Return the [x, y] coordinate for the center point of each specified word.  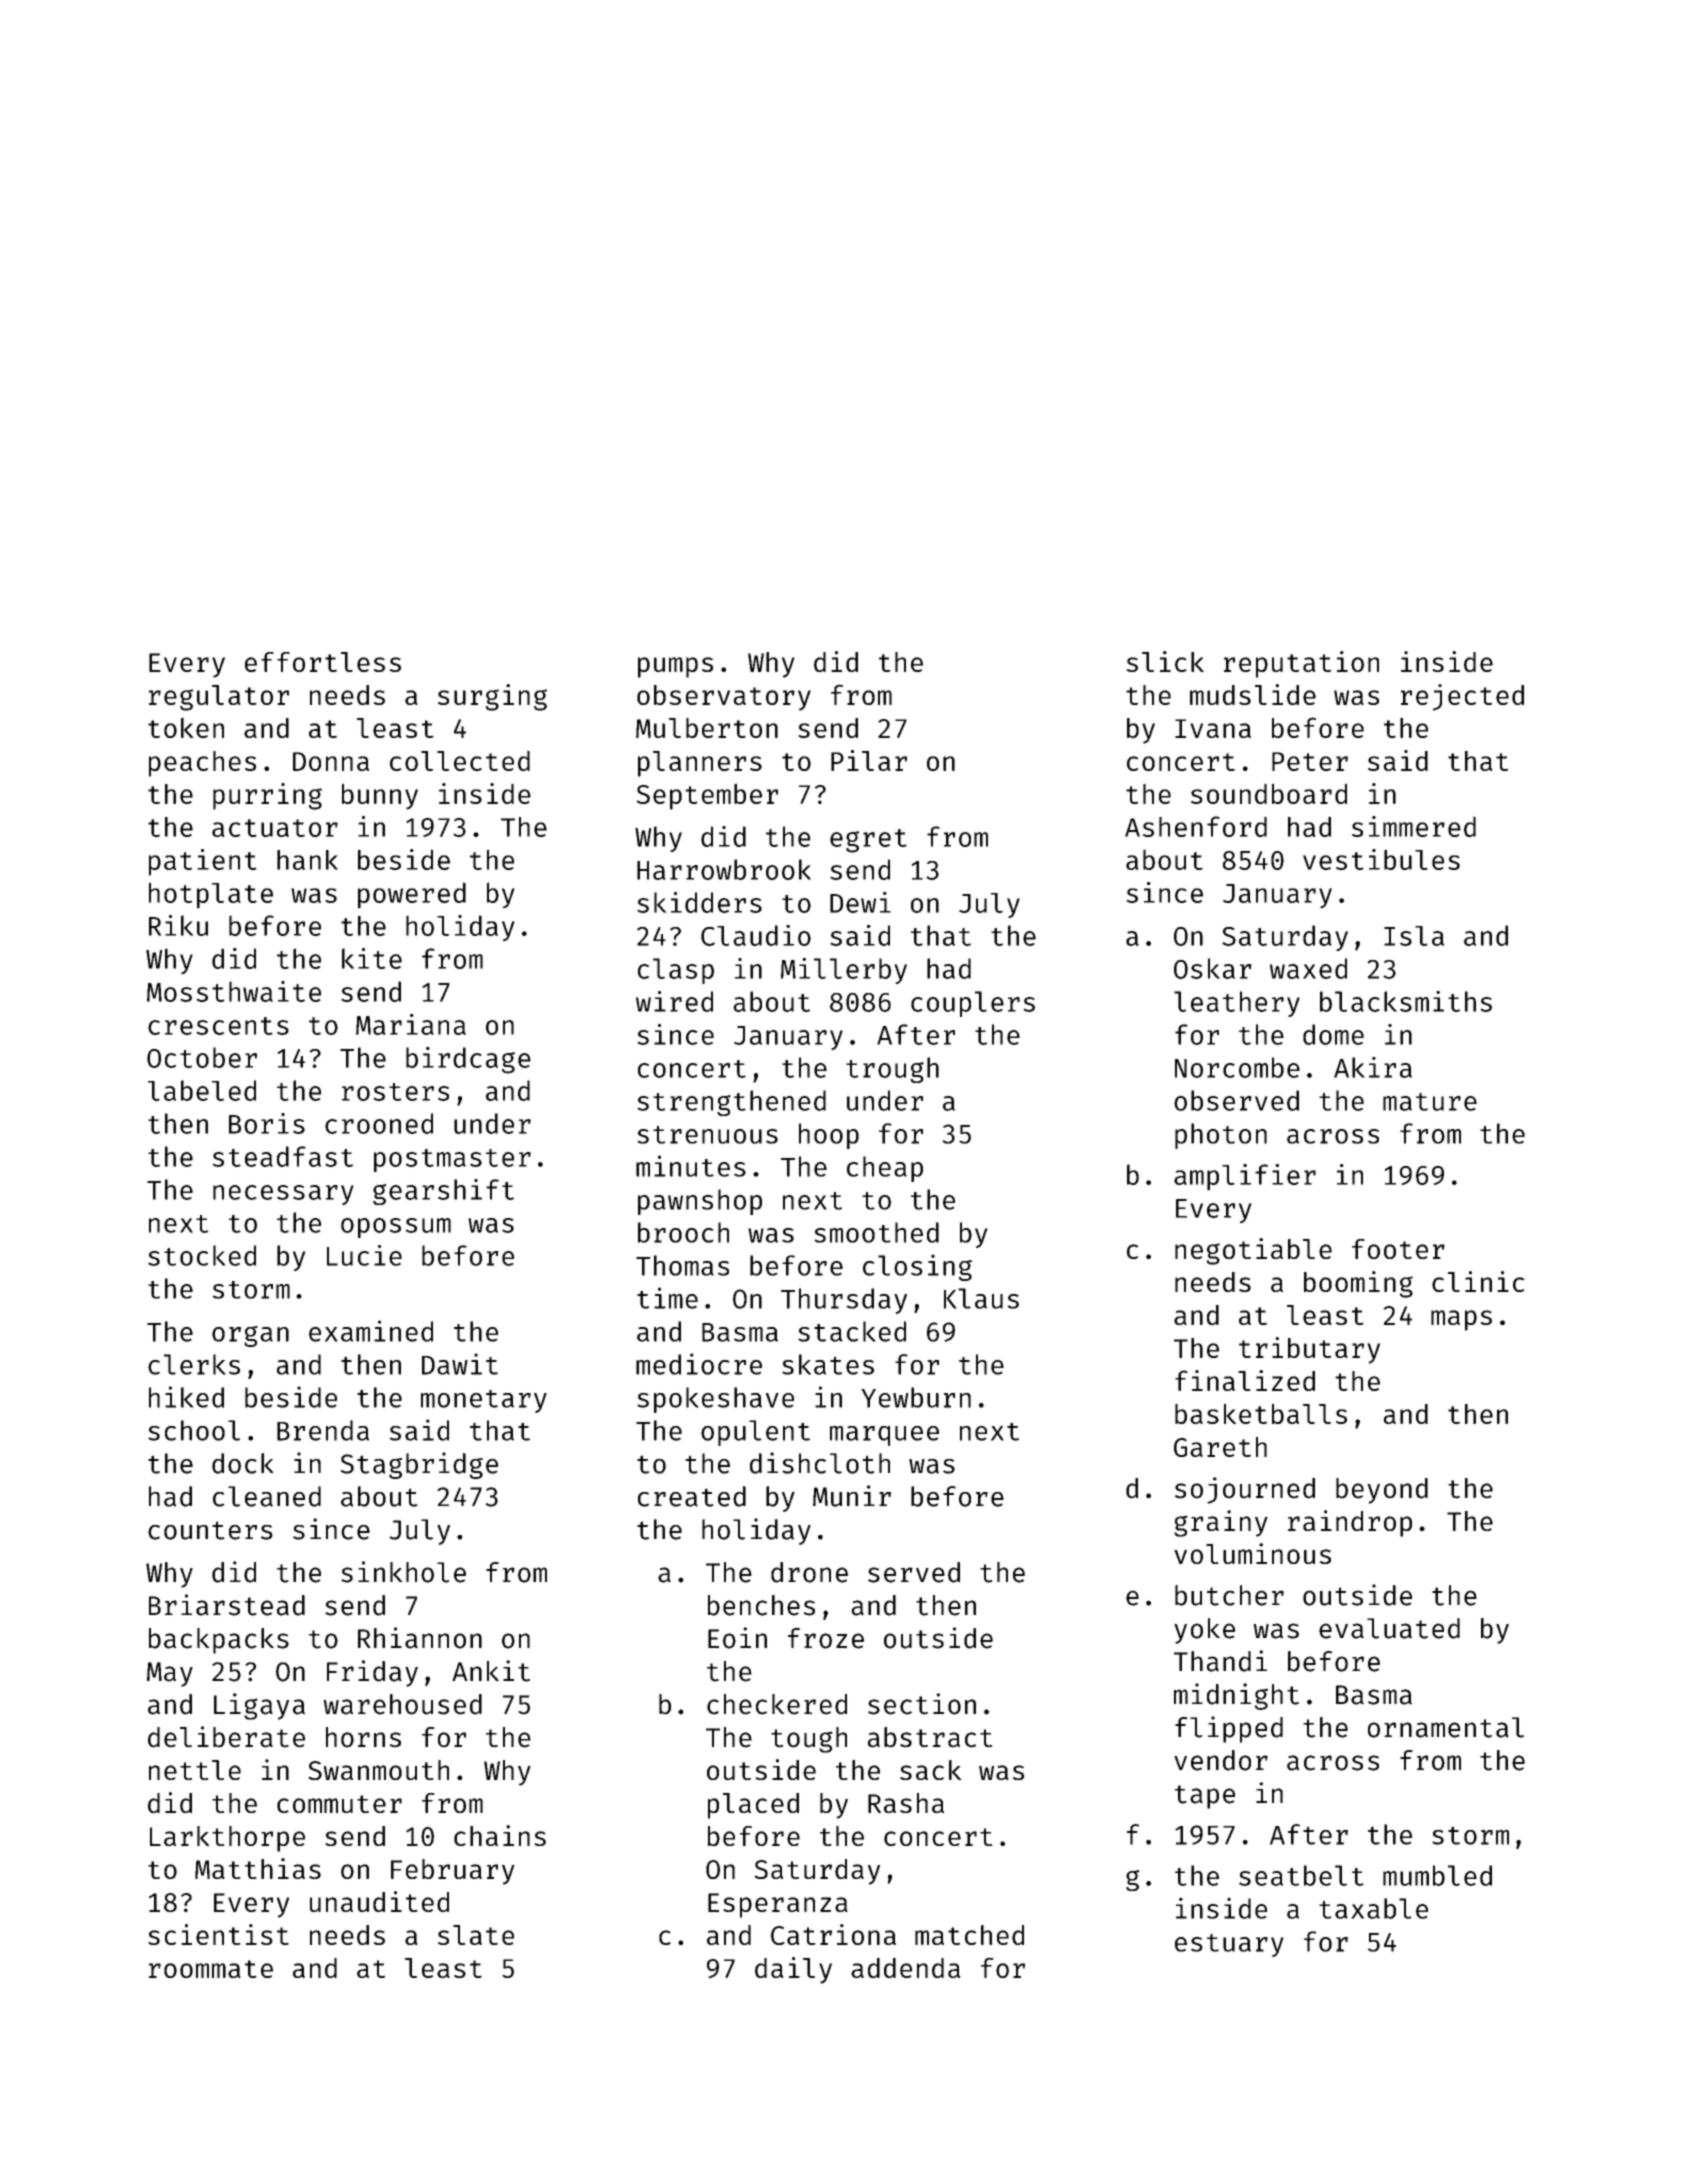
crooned [379, 1123]
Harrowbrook [724, 869]
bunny [380, 796]
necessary [283, 1195]
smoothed [876, 1232]
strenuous [707, 1135]
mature [1430, 1102]
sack [931, 1770]
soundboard [1269, 793]
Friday [372, 1673]
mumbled [1437, 1875]
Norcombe [1237, 1067]
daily [793, 1970]
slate [476, 1935]
